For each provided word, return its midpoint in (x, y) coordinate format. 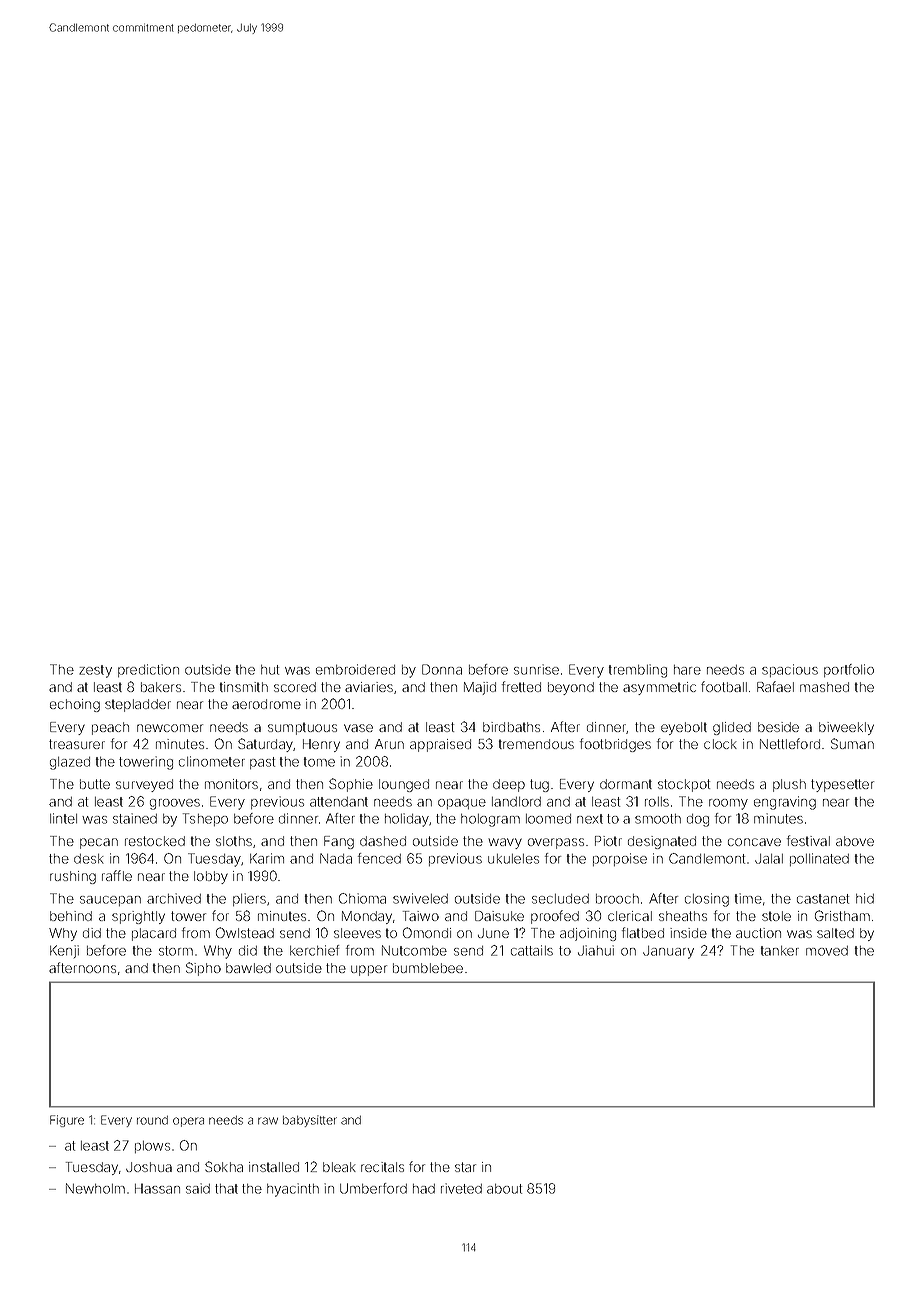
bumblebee (428, 968)
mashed (824, 687)
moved (827, 951)
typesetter (842, 785)
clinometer (212, 761)
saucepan (110, 901)
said (198, 1188)
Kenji (64, 951)
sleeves (357, 933)
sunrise (536, 669)
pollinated (819, 859)
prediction (148, 670)
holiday (407, 820)
